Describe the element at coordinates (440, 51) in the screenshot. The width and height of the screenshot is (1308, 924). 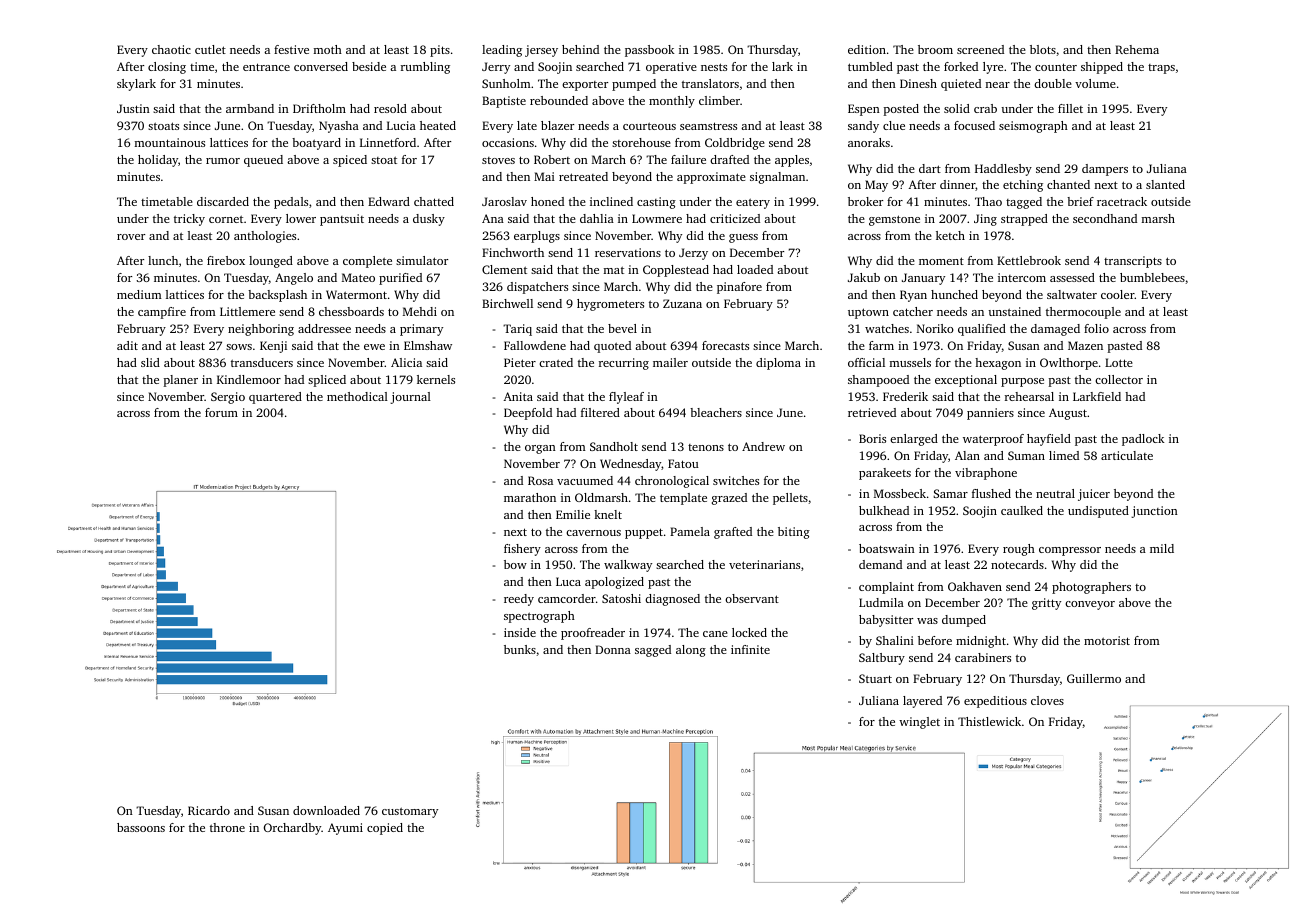
I see `pits` at that location.
